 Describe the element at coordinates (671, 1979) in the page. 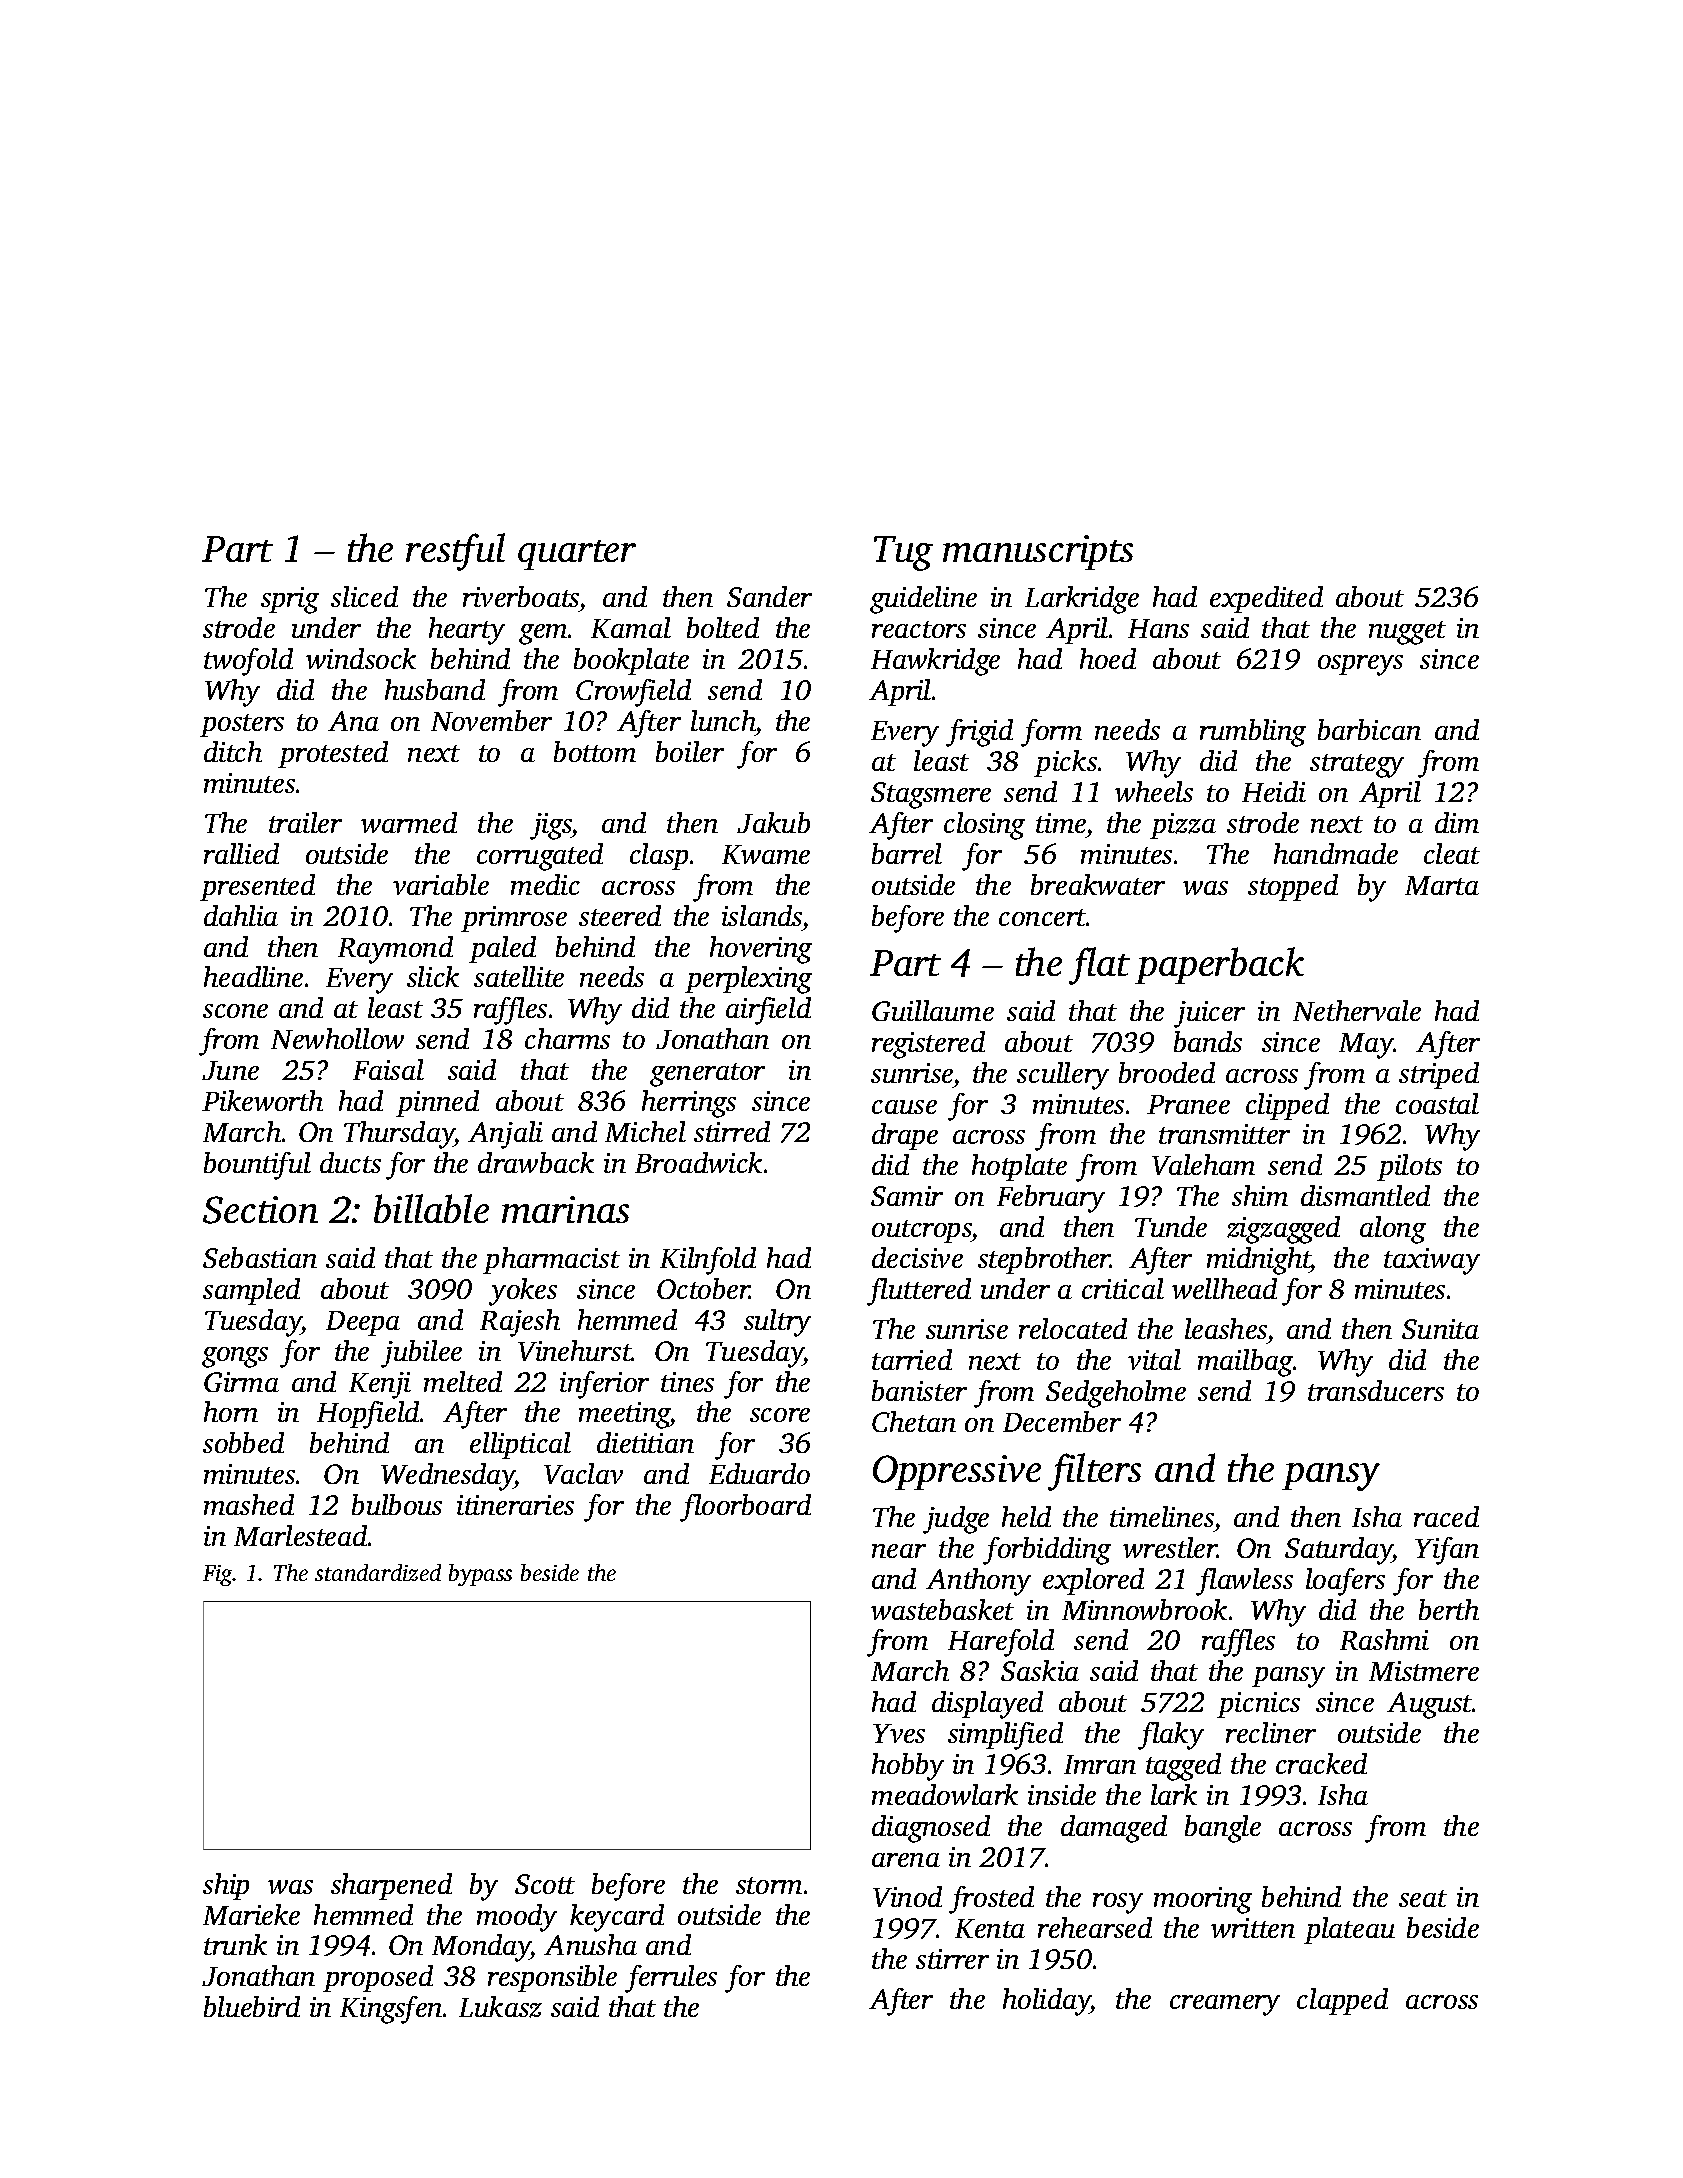

I see `ferrules` at that location.
